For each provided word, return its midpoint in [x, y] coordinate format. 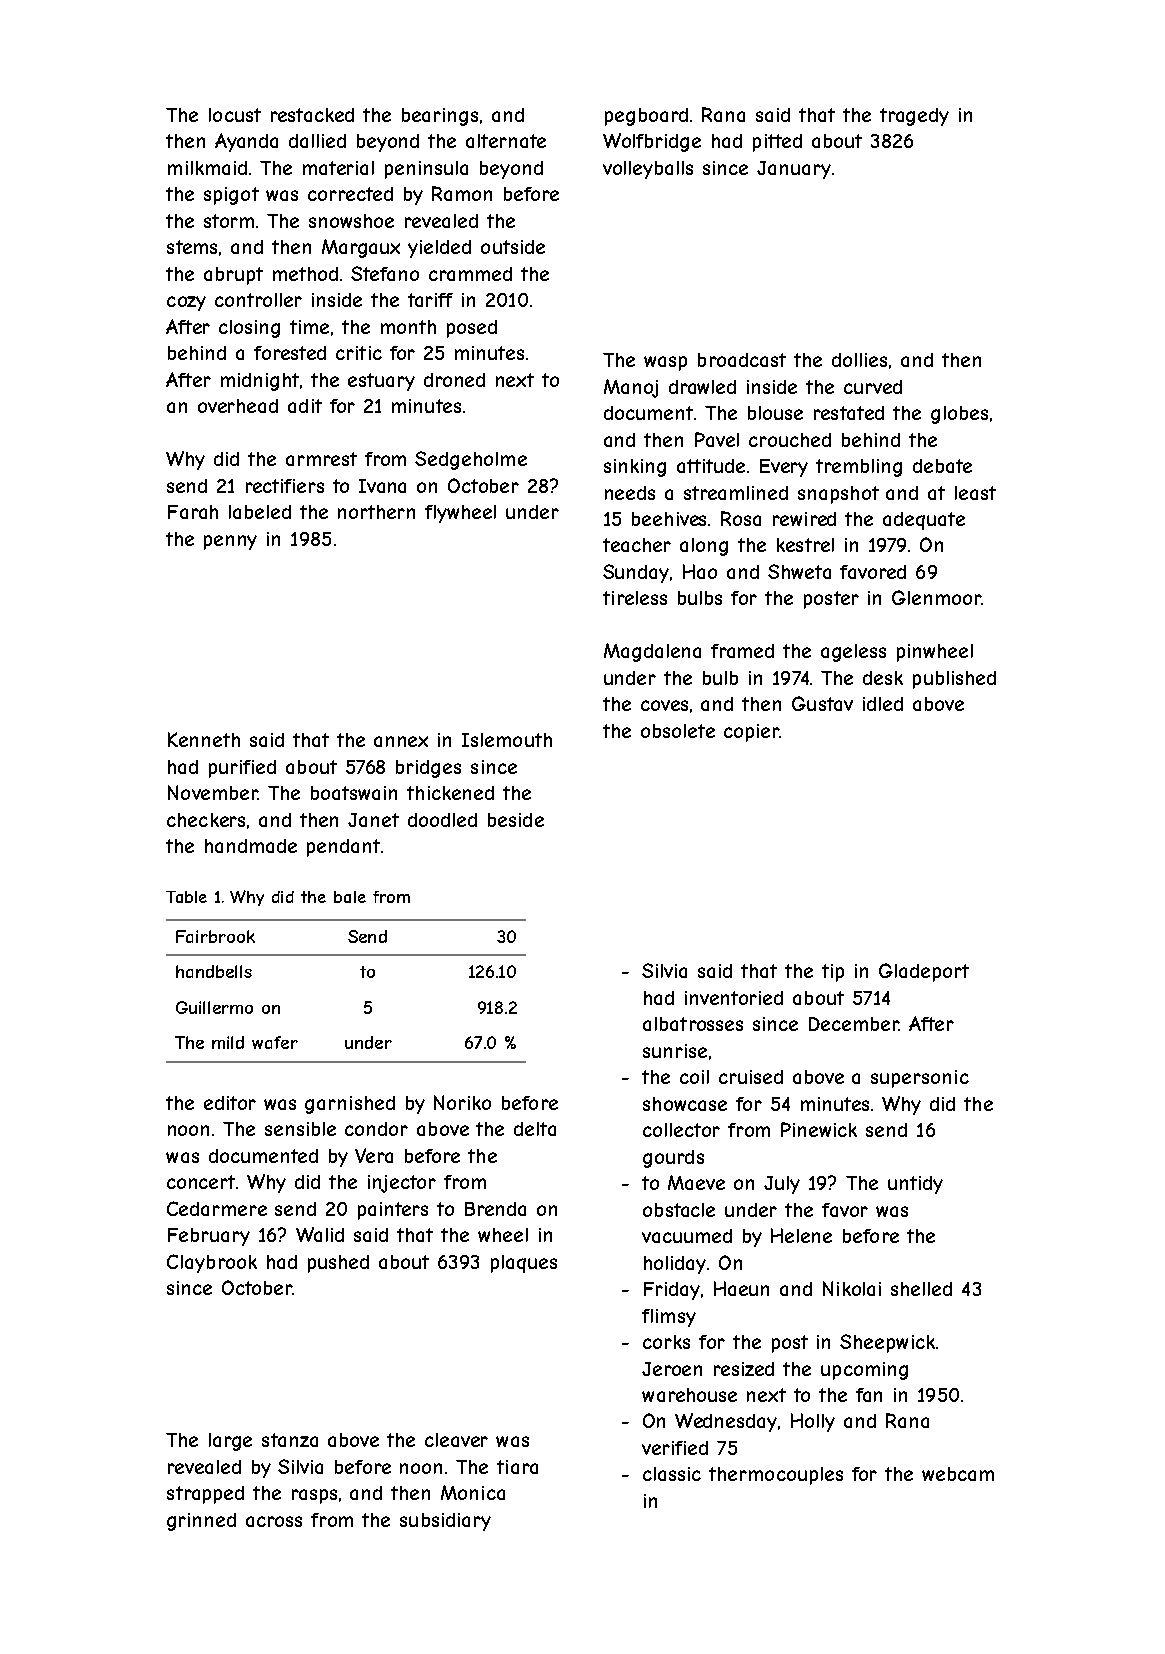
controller [258, 300]
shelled [921, 1289]
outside [513, 247]
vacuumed [687, 1236]
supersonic [920, 1079]
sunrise [675, 1051]
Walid [320, 1234]
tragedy [914, 117]
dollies [859, 360]
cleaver [456, 1440]
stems [192, 247]
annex [401, 741]
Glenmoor [936, 597]
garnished [350, 1105]
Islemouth [507, 740]
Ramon [462, 193]
